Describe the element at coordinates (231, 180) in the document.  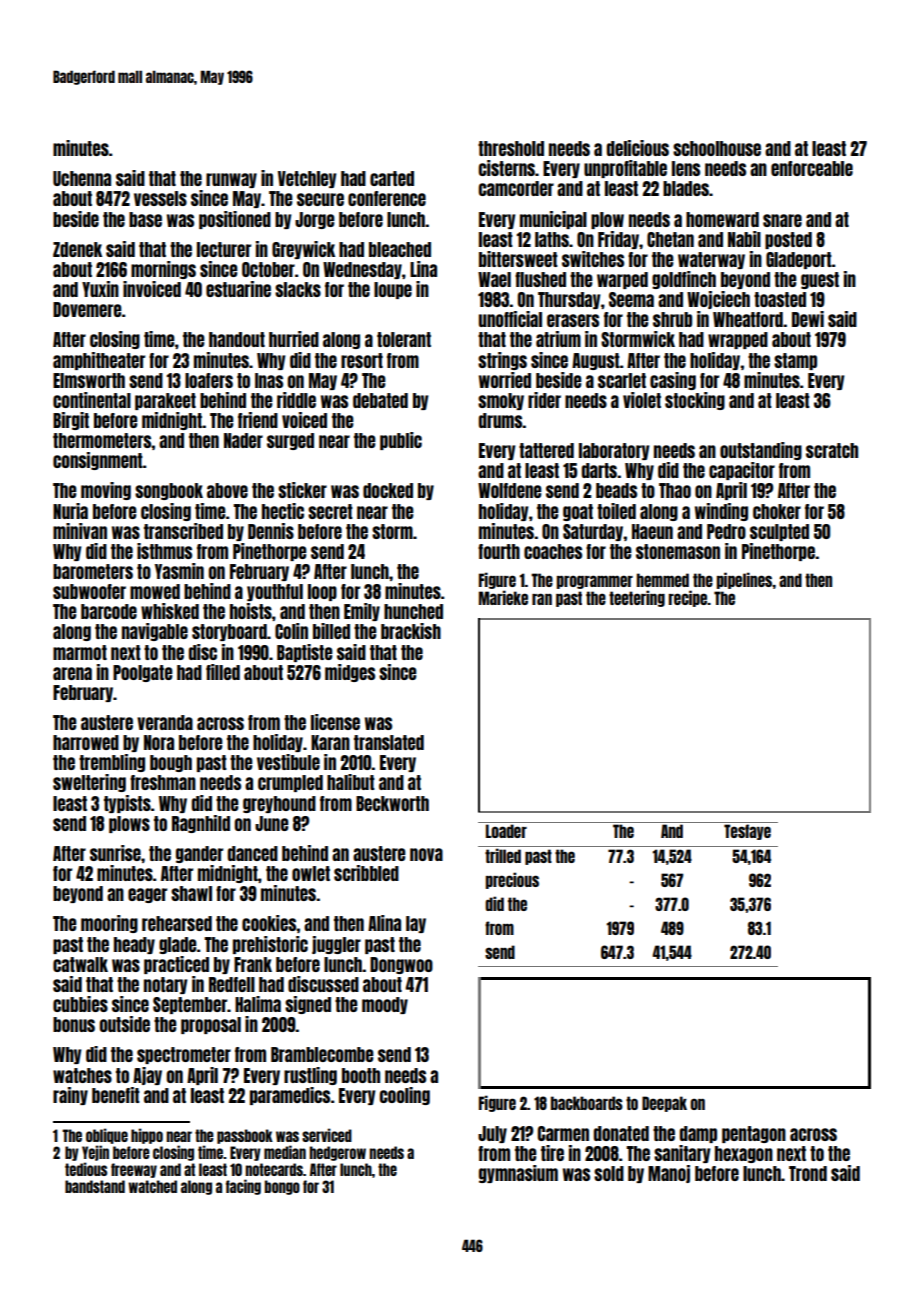
I see `runway` at that location.
